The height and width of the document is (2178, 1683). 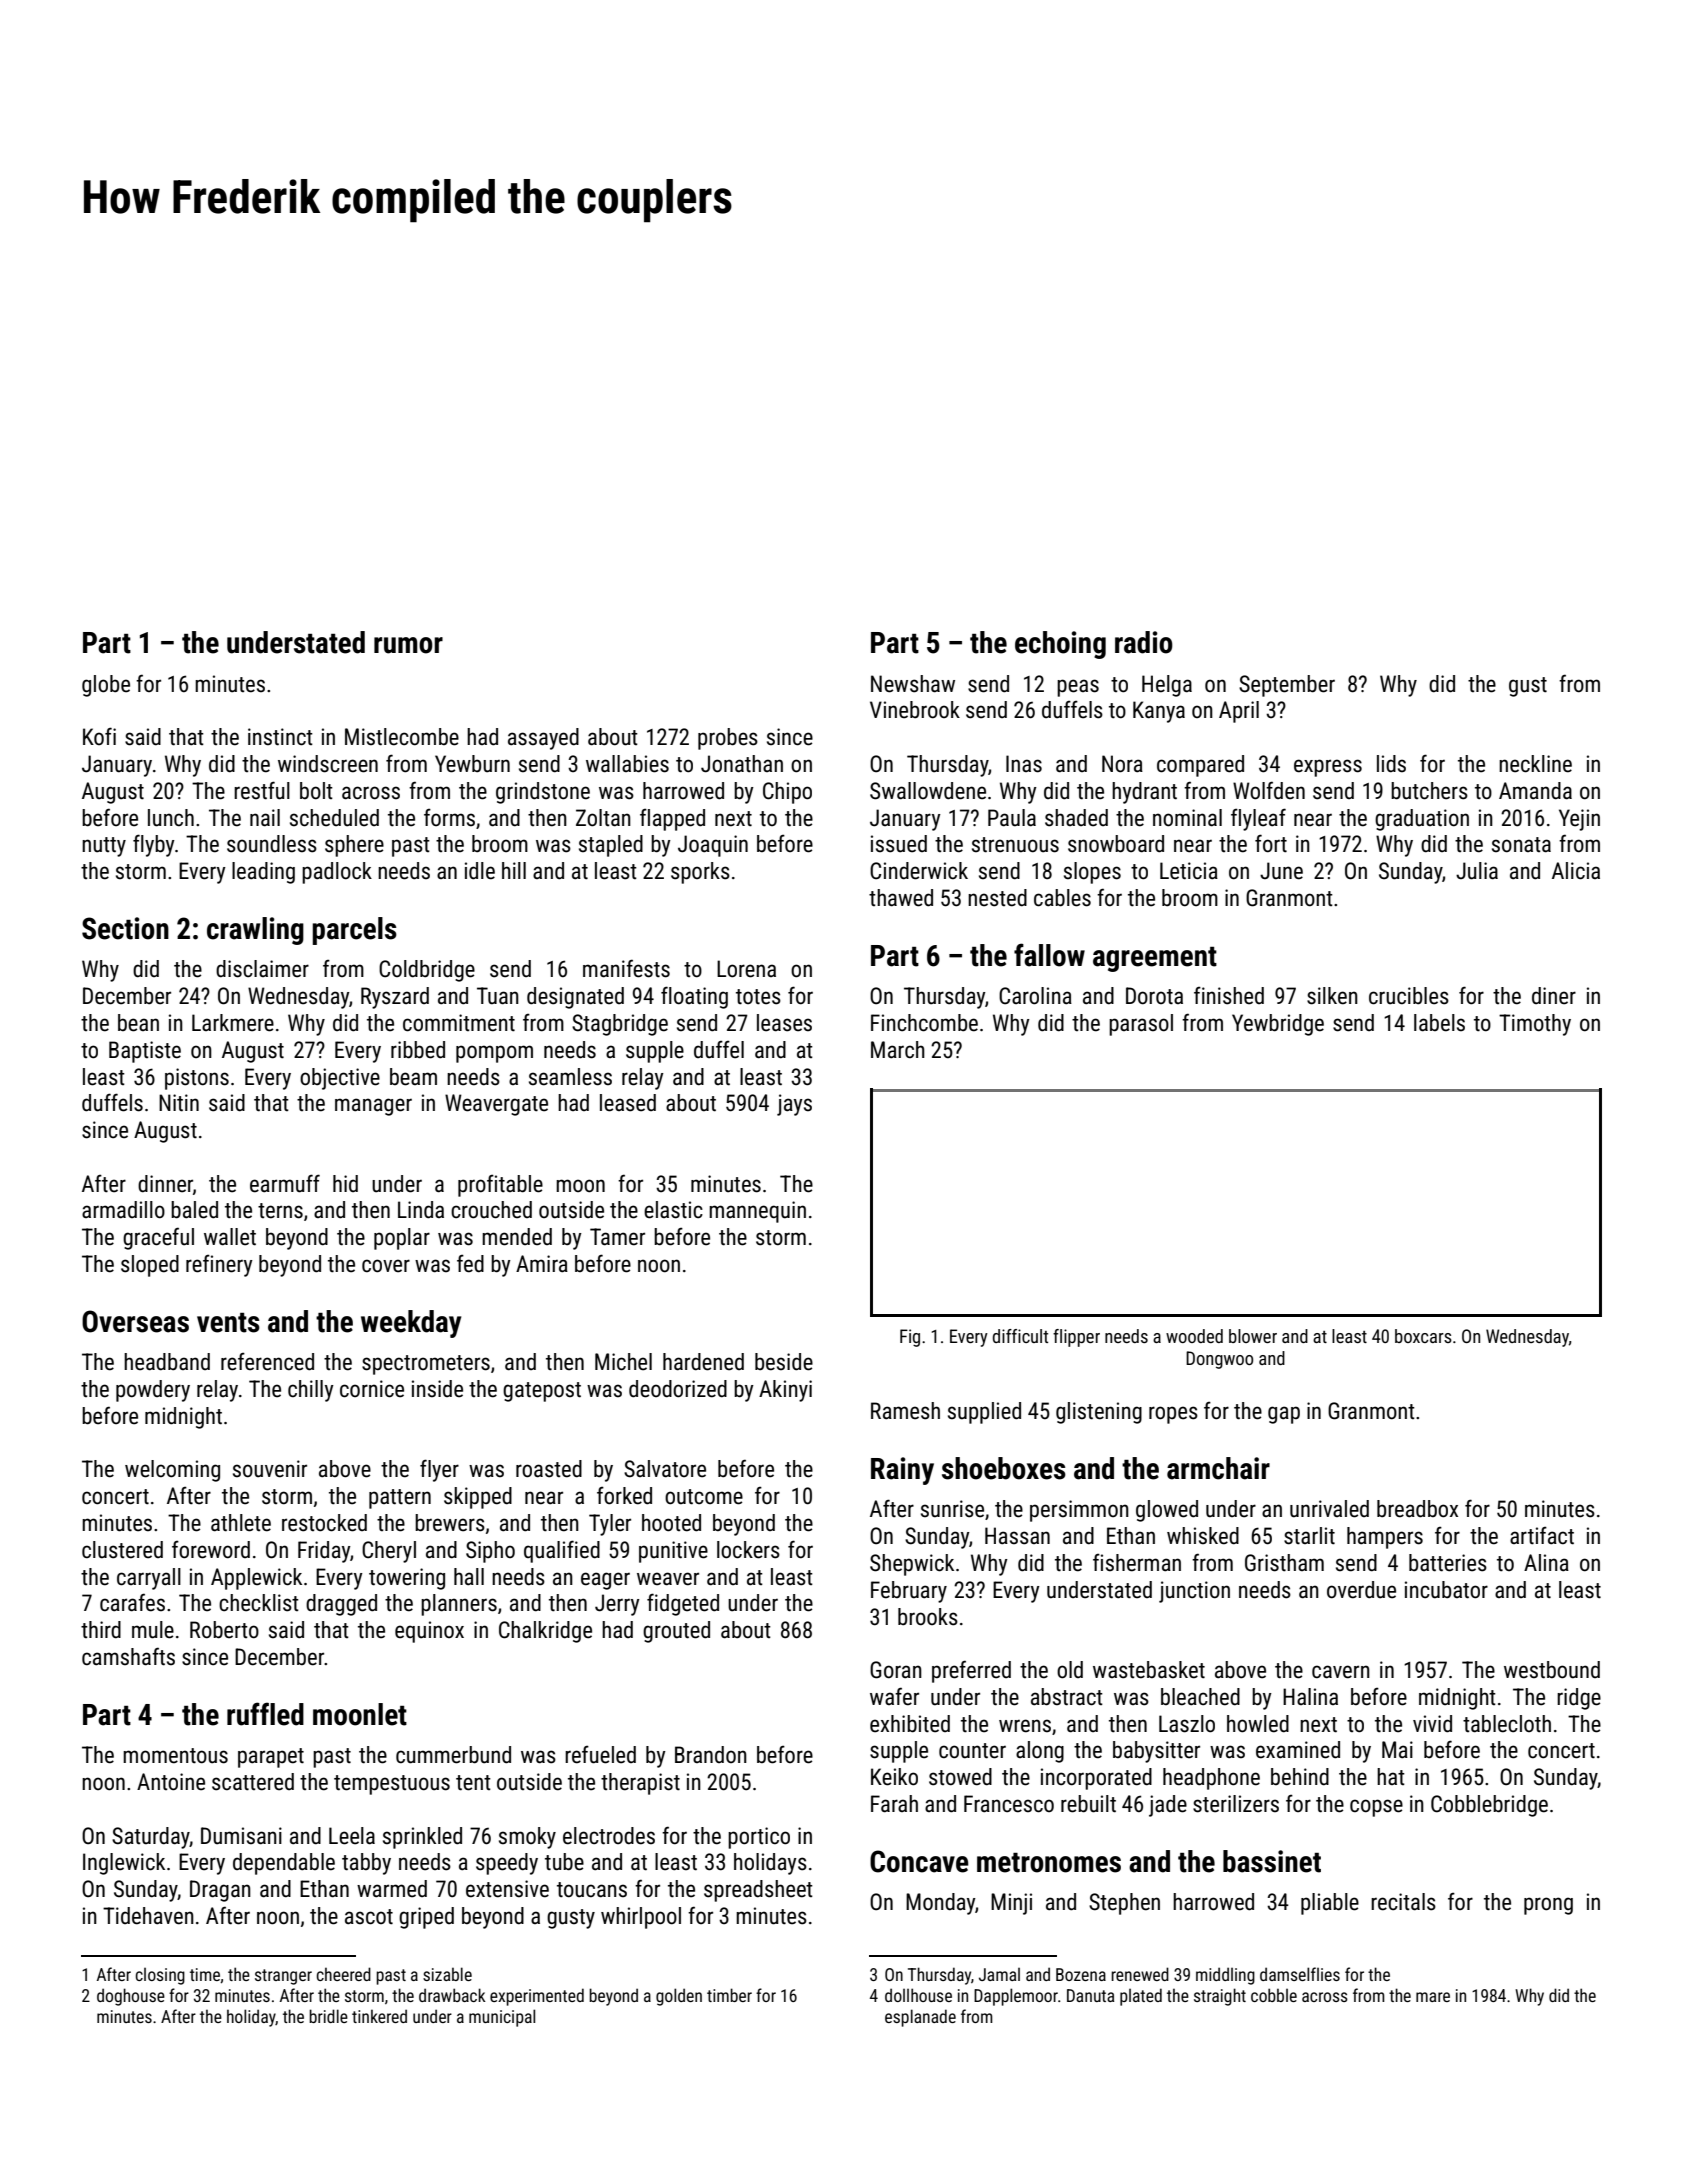 What do you see at coordinates (1137, 1562) in the document?
I see `fisherman` at bounding box center [1137, 1562].
